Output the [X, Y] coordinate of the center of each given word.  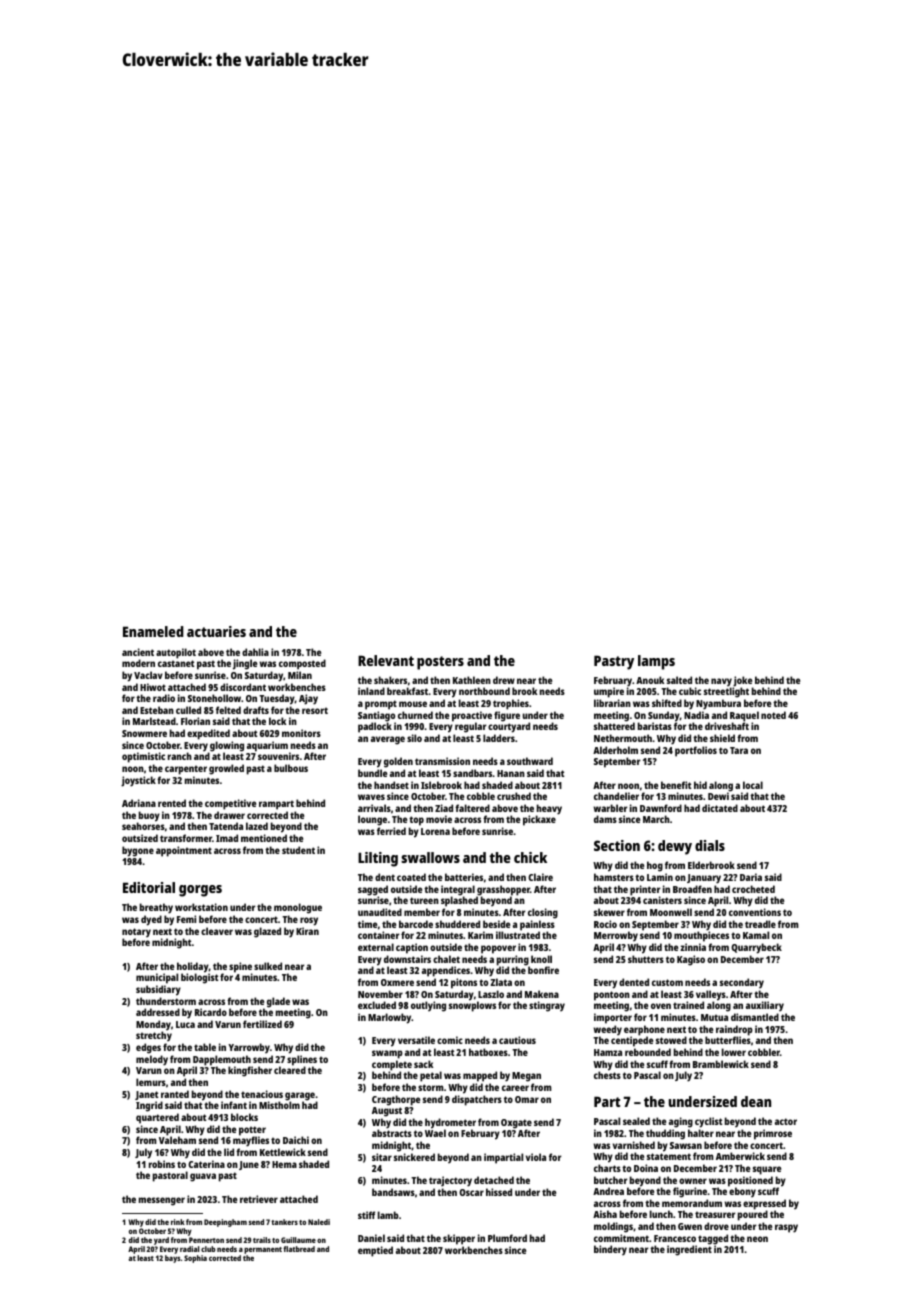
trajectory [450, 1181]
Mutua [714, 1017]
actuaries [216, 631]
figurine [690, 1192]
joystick [138, 781]
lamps [656, 662]
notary [136, 932]
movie [439, 819]
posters [440, 663]
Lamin [660, 877]
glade [278, 1002]
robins [162, 1164]
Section [617, 845]
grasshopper [503, 891]
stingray [547, 1006]
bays [173, 1259]
